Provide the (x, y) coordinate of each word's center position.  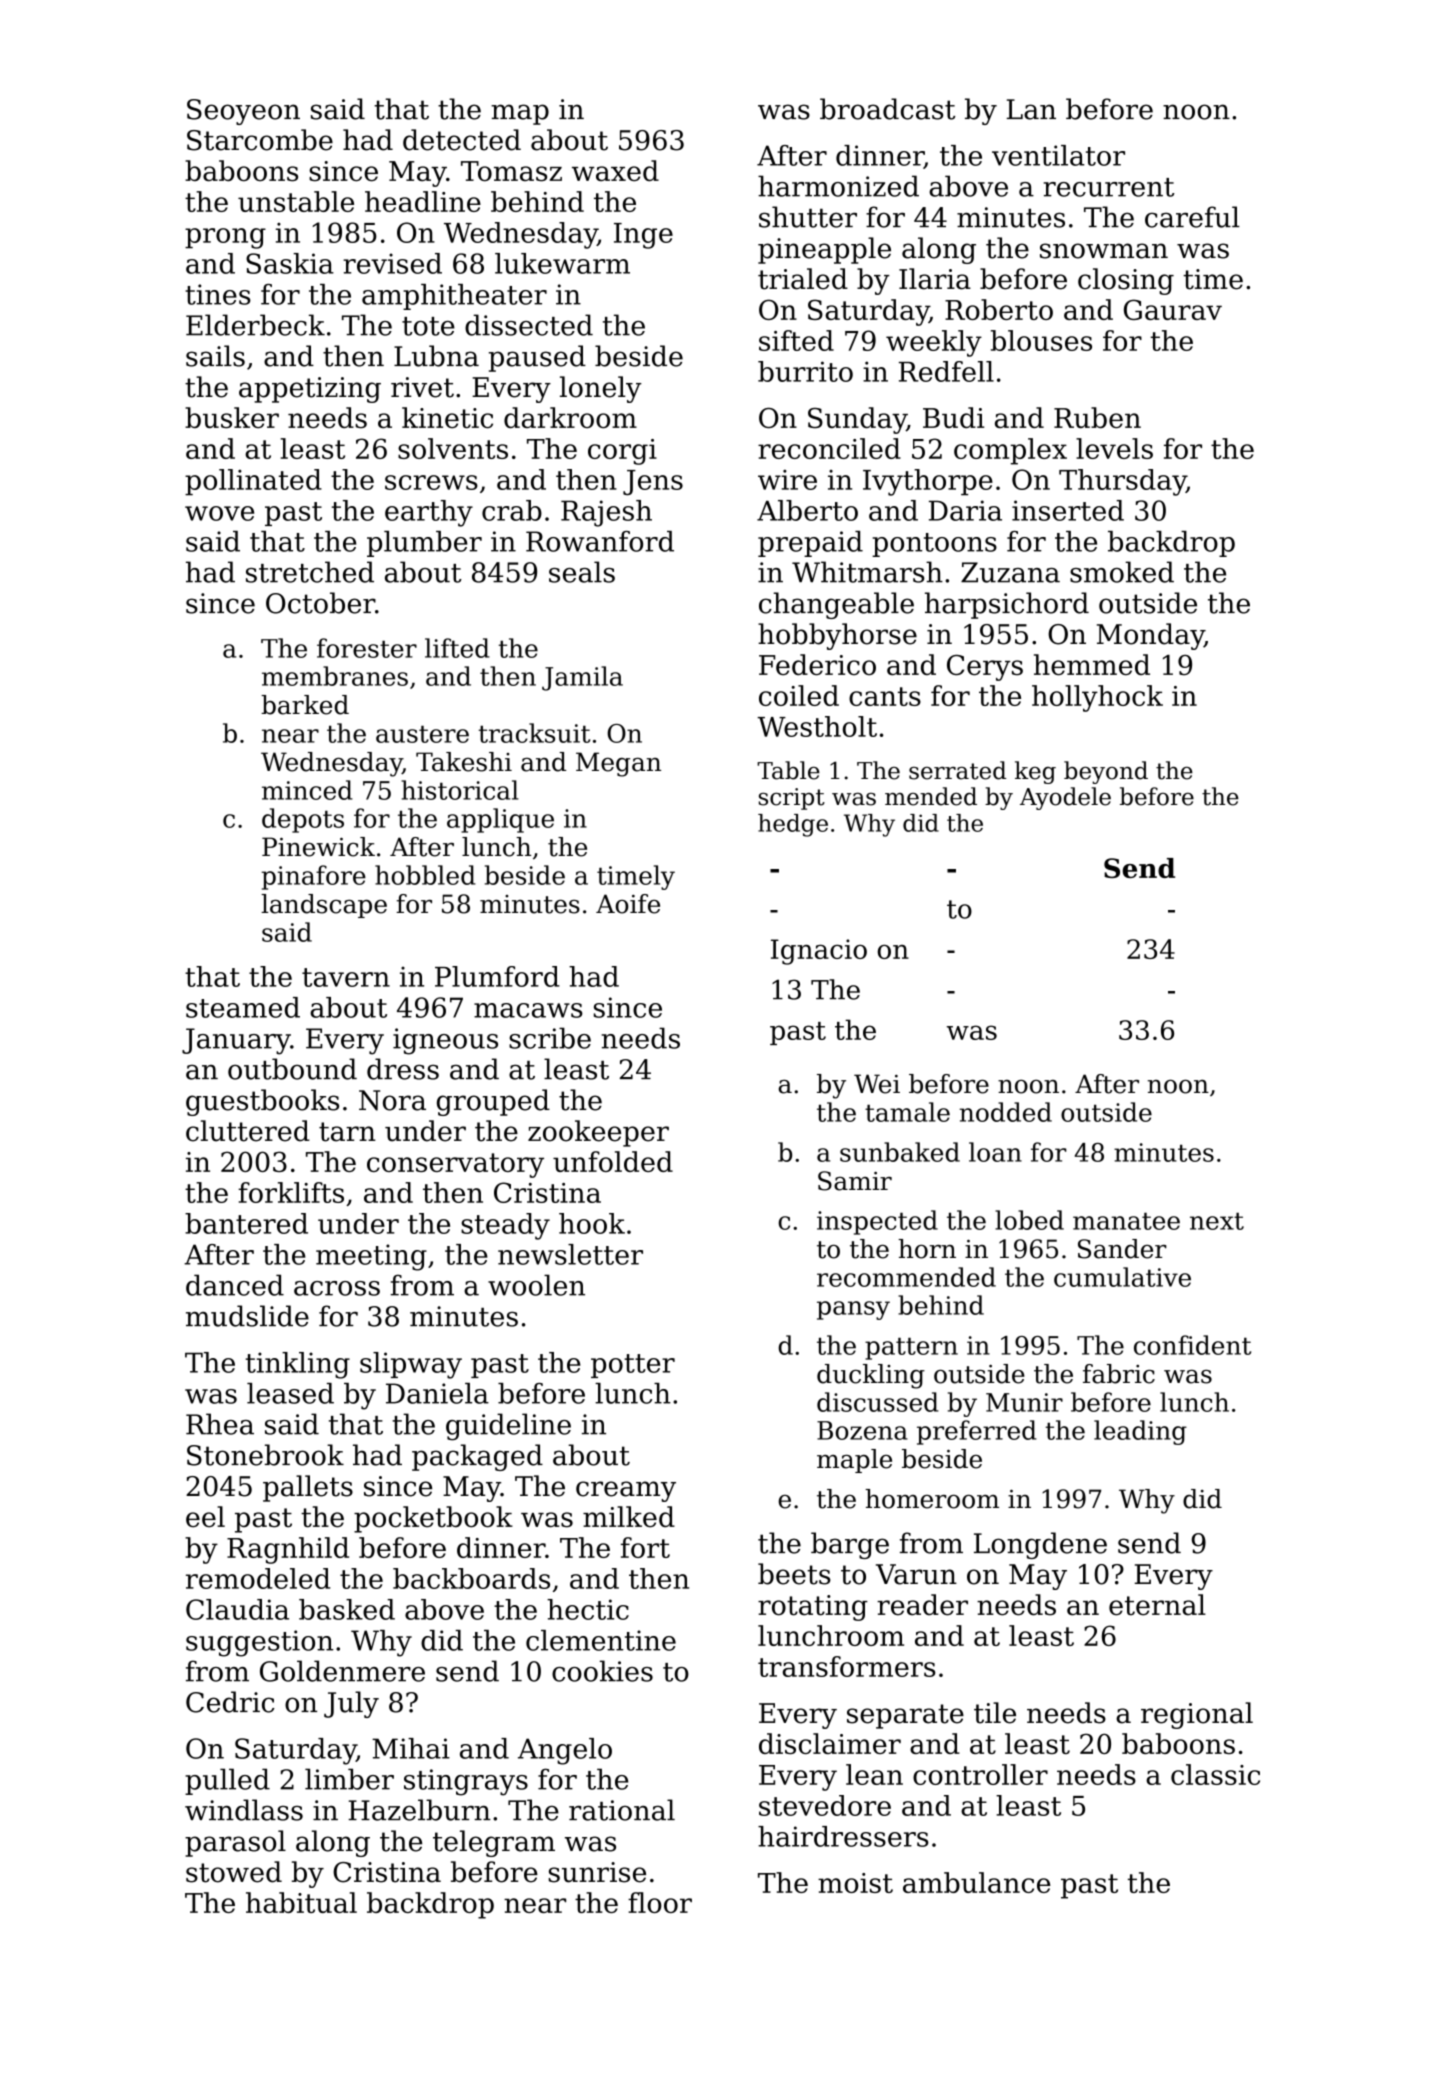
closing (1126, 281)
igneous (445, 1041)
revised (392, 263)
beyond (1106, 772)
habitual (301, 1902)
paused (537, 358)
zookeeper (598, 1133)
